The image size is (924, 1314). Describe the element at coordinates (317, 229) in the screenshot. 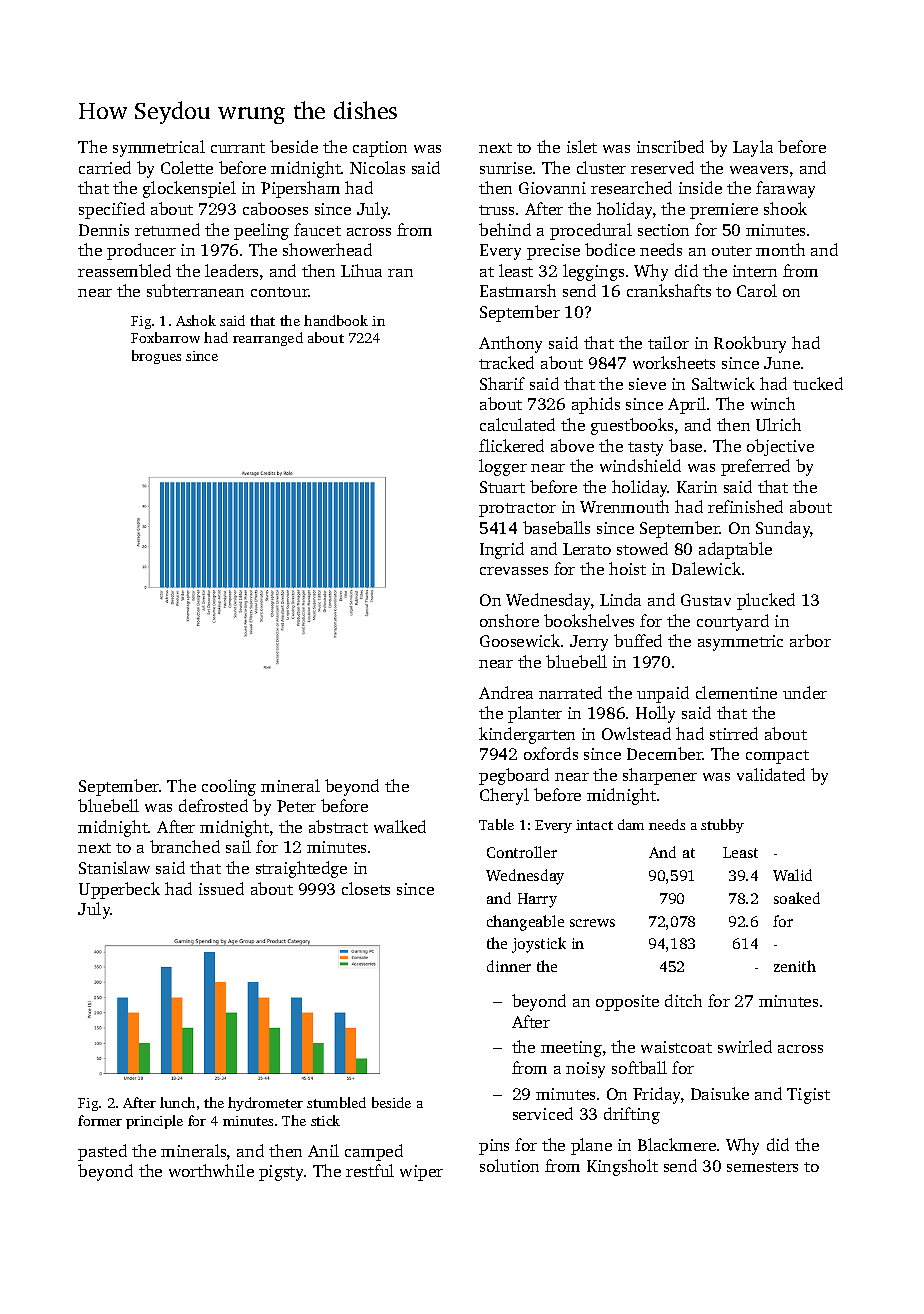

I see `faucet` at that location.
